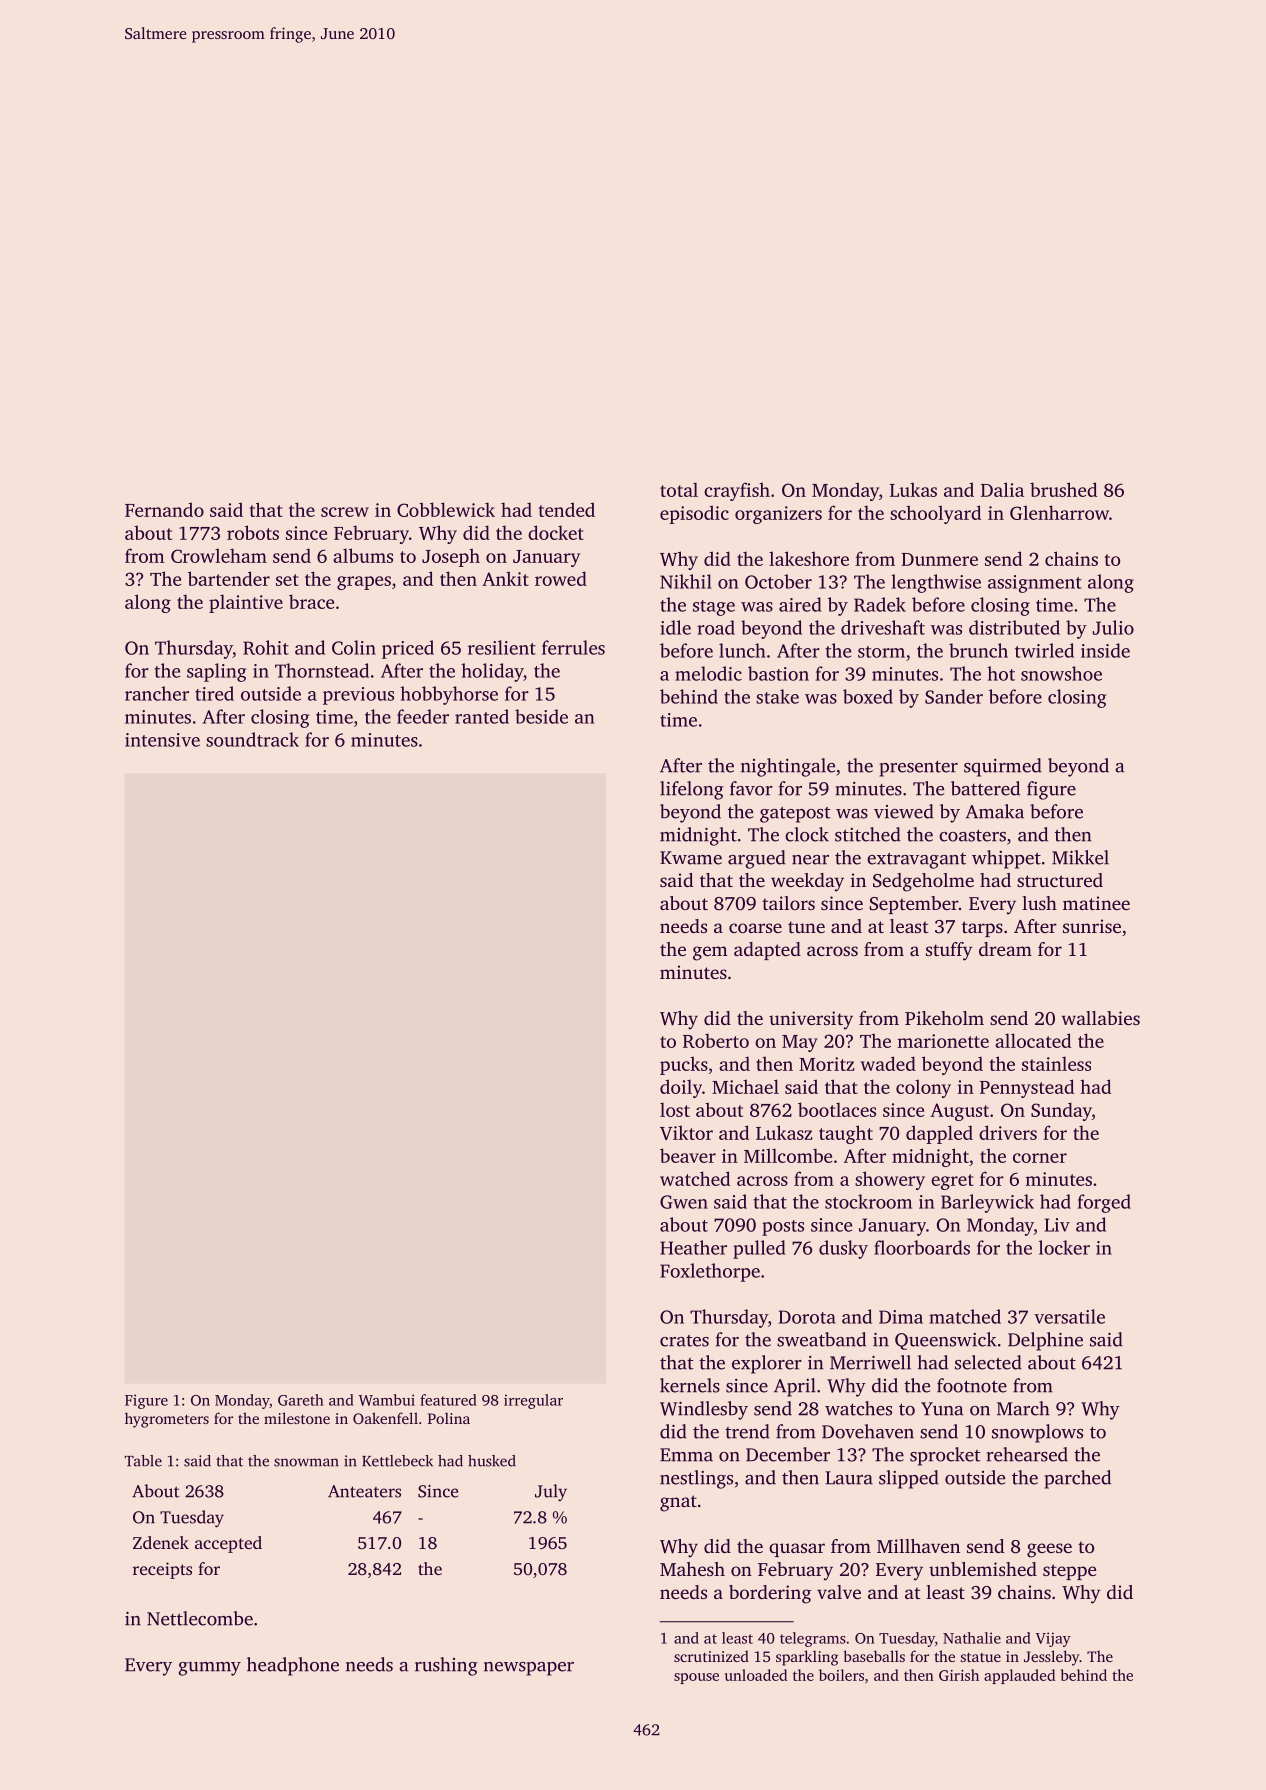  I want to click on Anteaters, so click(364, 1491).
